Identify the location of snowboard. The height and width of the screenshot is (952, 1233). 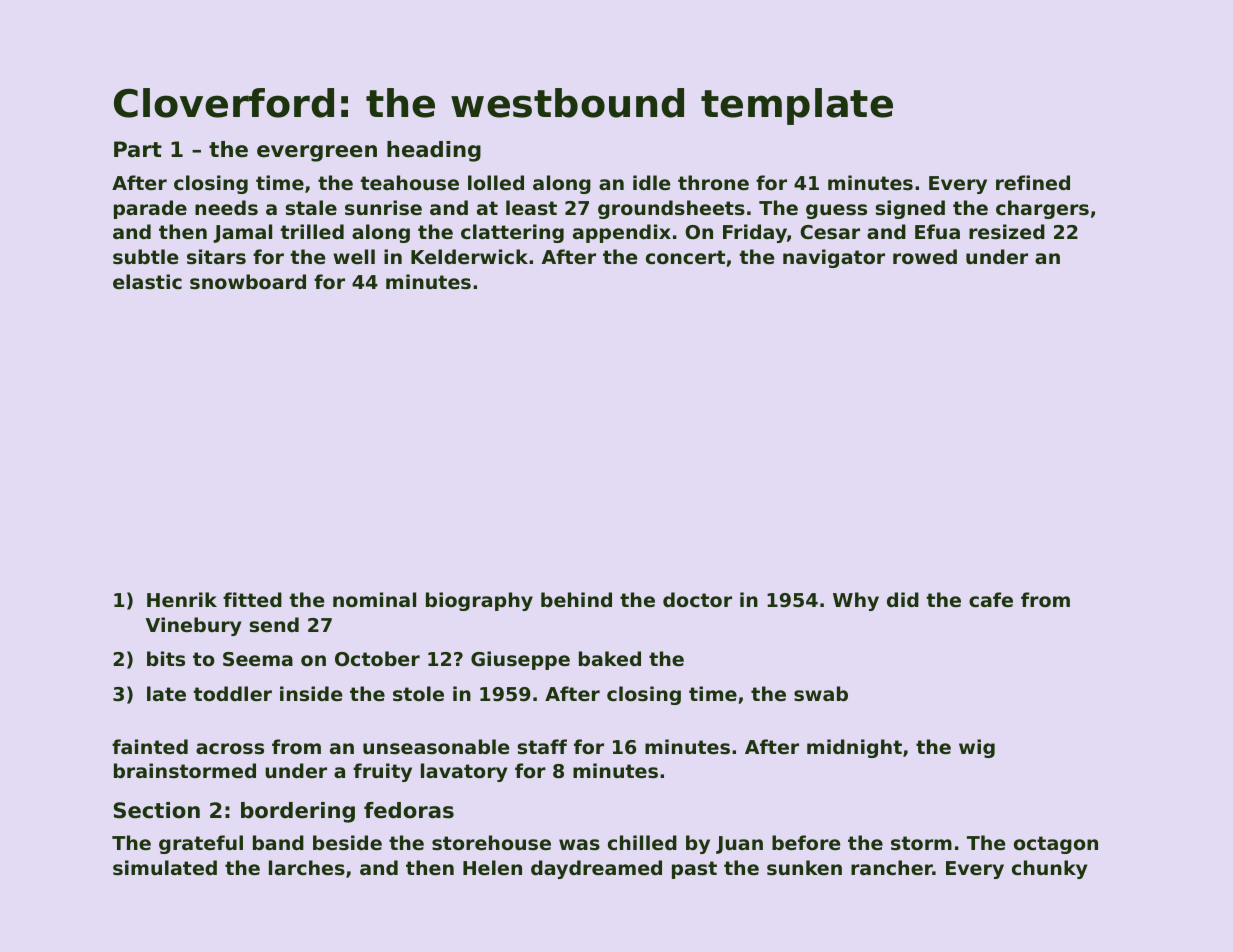
(248, 281).
